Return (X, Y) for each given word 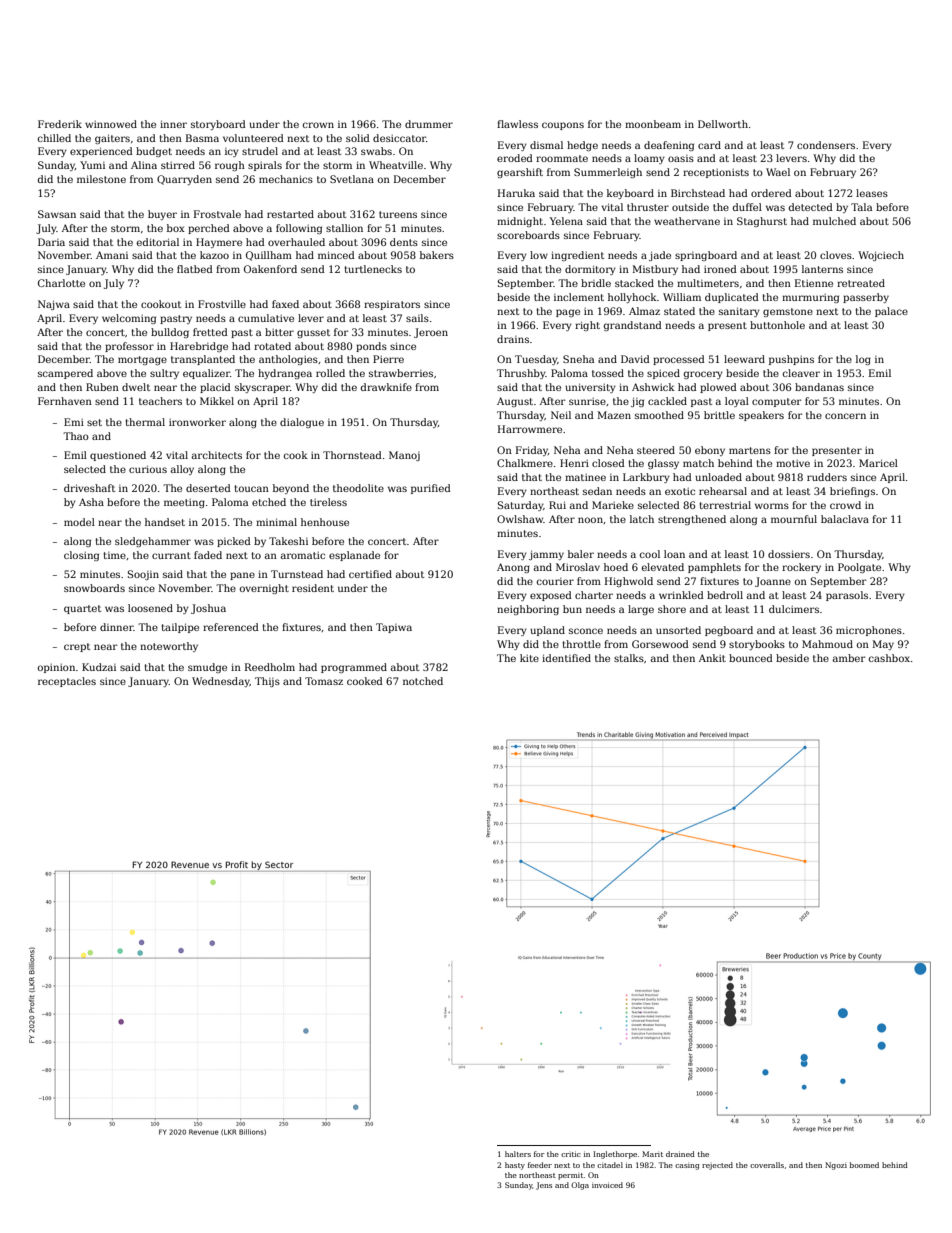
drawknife (386, 387)
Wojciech (881, 256)
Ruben (102, 387)
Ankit (712, 658)
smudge (207, 668)
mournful (794, 519)
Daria (51, 242)
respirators (392, 305)
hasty (515, 1166)
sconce (586, 631)
